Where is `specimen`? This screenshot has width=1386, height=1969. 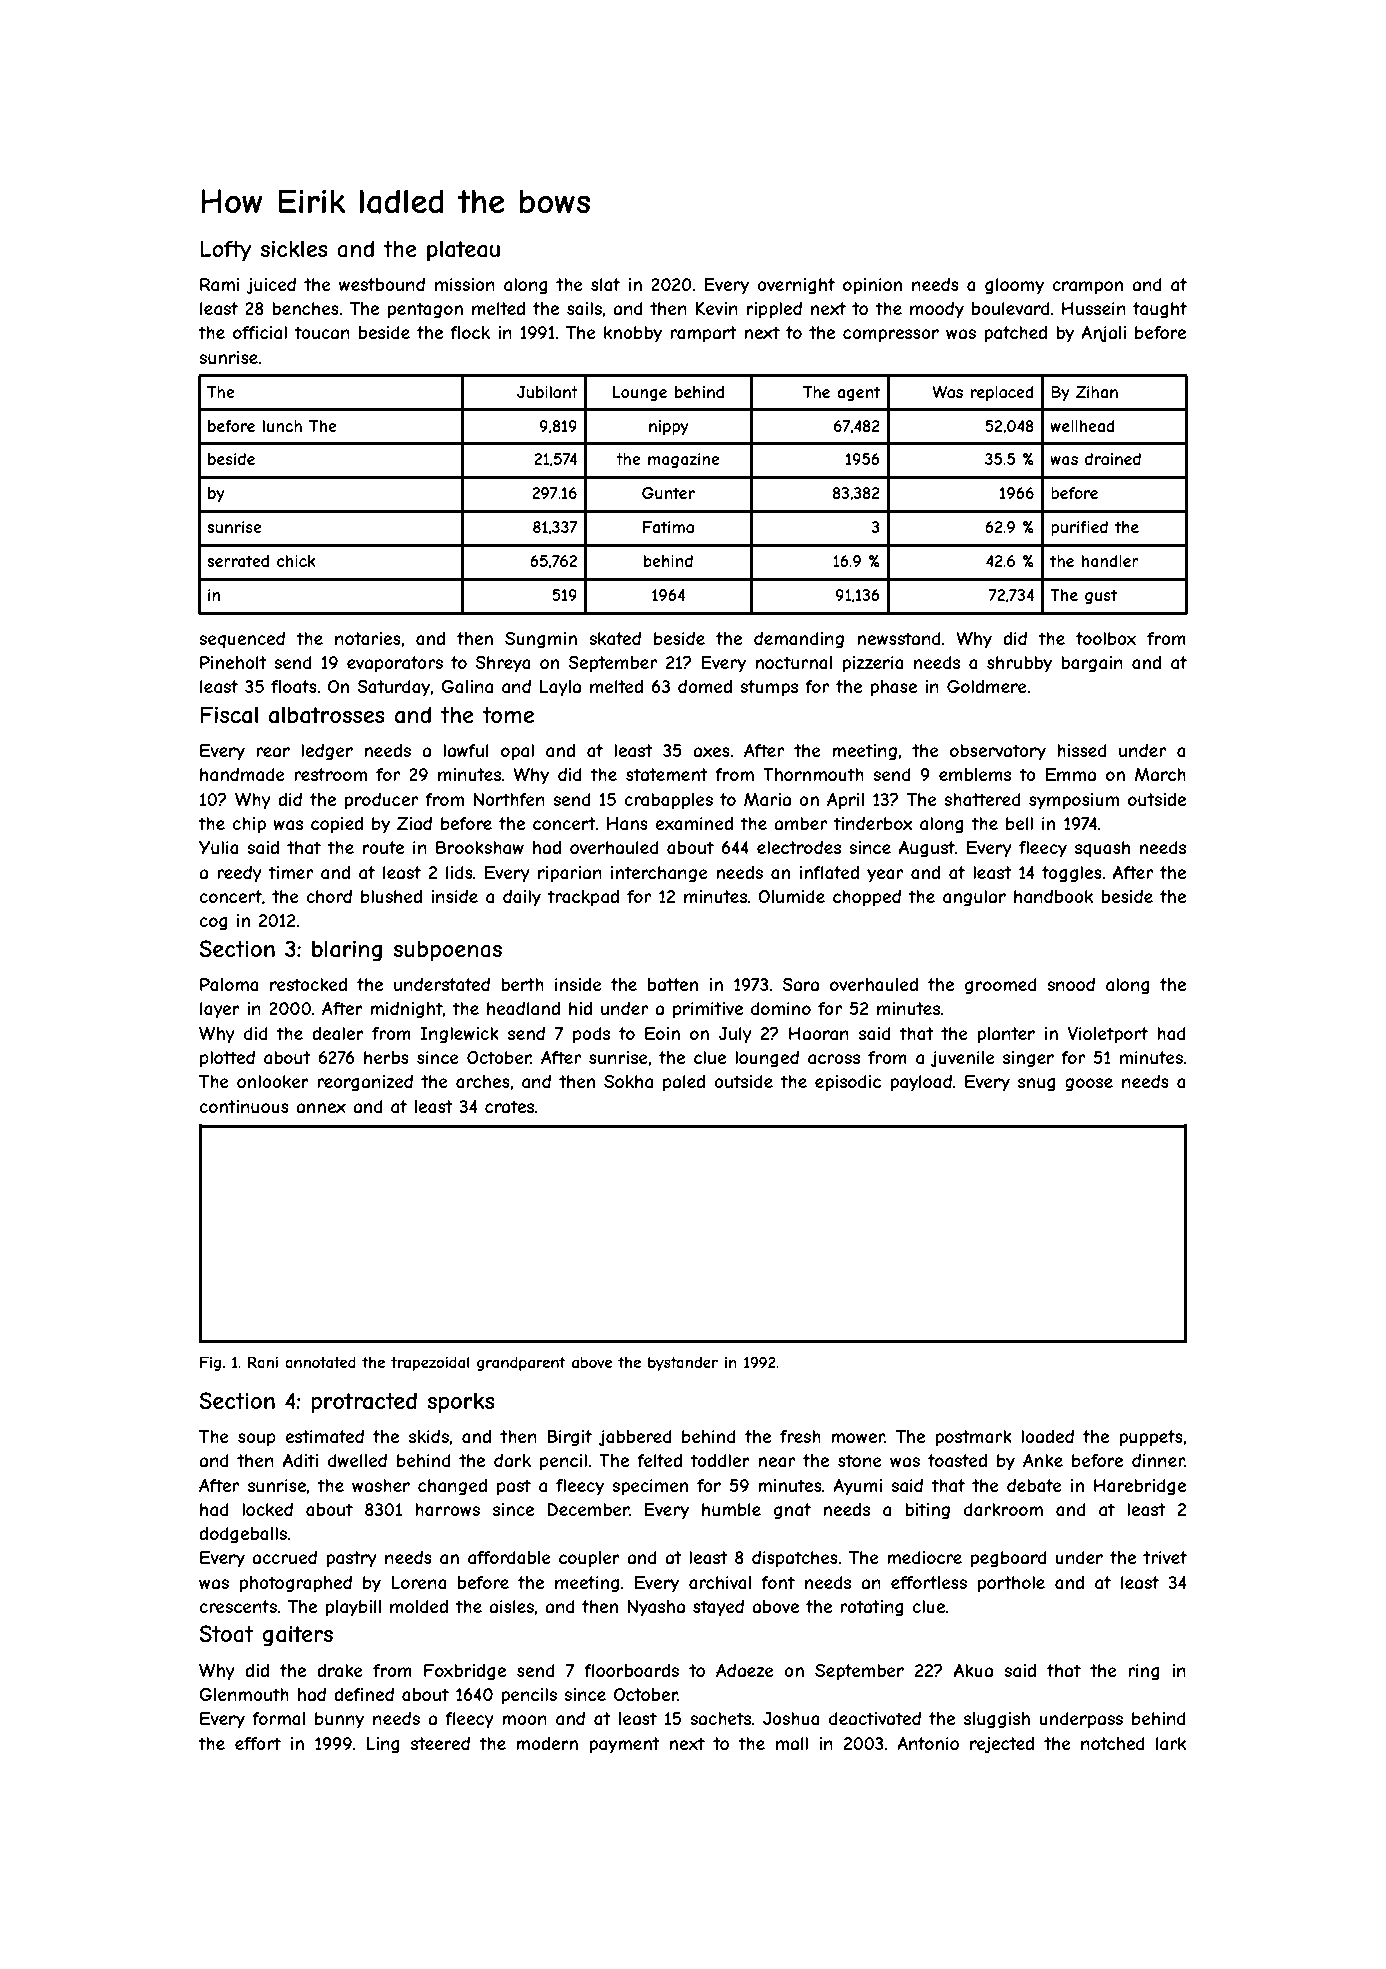
specimen is located at coordinates (650, 1487).
